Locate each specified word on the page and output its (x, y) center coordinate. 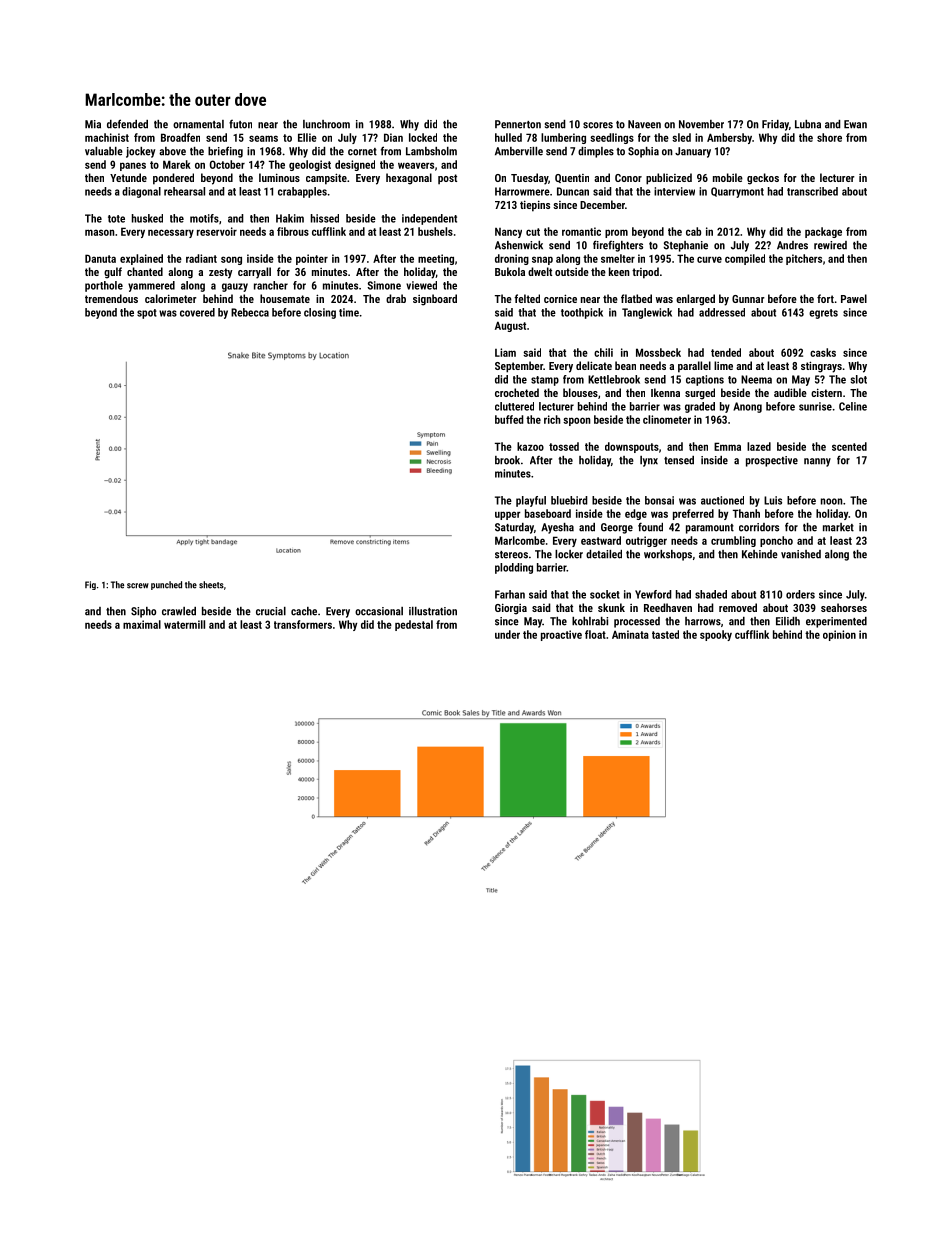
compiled (745, 259)
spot (147, 314)
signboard (435, 300)
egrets (823, 314)
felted (527, 298)
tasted (665, 634)
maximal (142, 624)
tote (116, 219)
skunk (611, 607)
